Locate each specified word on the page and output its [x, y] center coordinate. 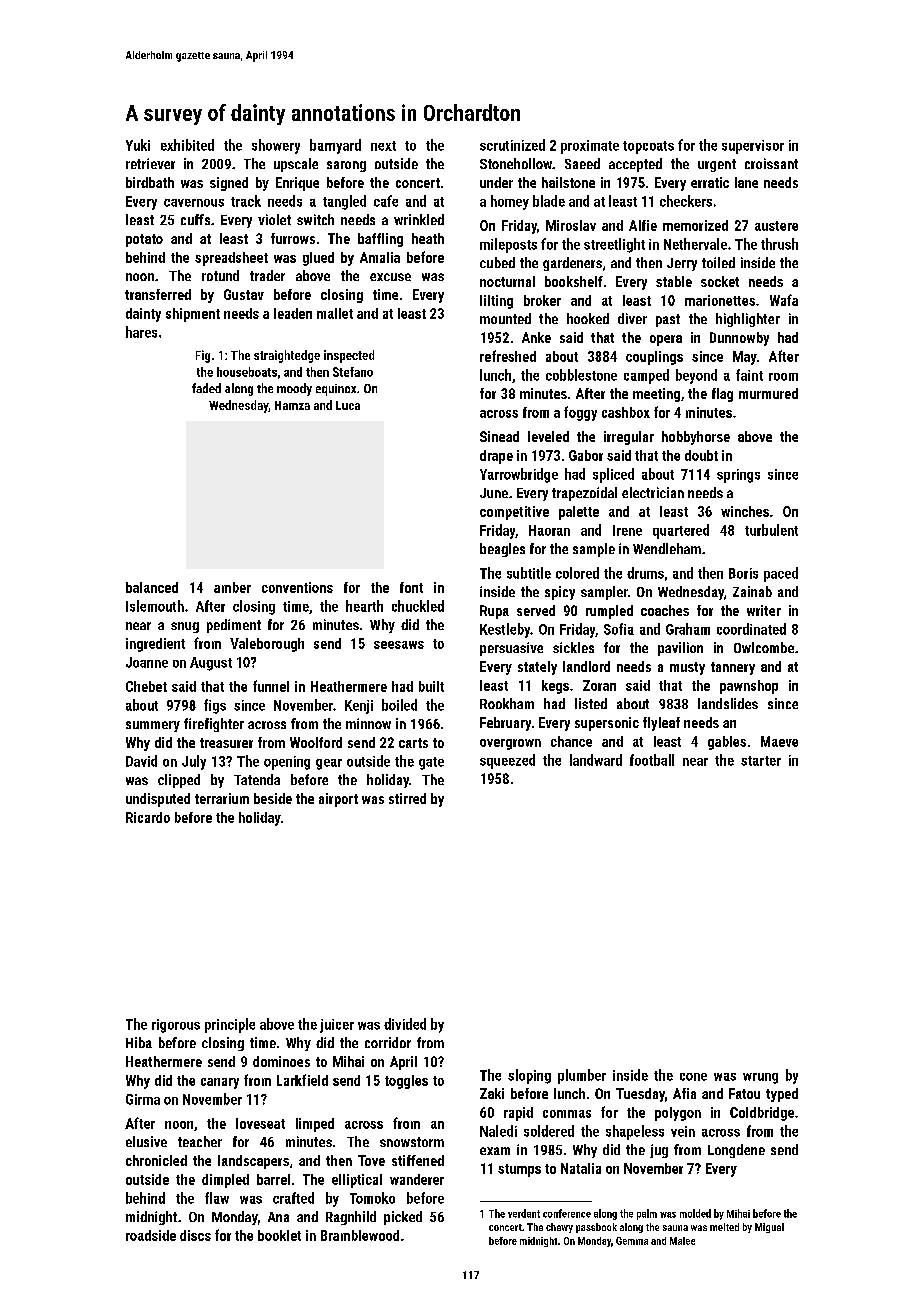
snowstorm [412, 1142]
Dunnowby [739, 339]
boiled [399, 705]
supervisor [753, 147]
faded [206, 388]
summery [153, 726]
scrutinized [512, 145]
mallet [335, 313]
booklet [279, 1235]
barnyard [335, 146]
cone [693, 1077]
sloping [529, 1076]
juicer [337, 1026]
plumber [582, 1076]
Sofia [619, 629]
